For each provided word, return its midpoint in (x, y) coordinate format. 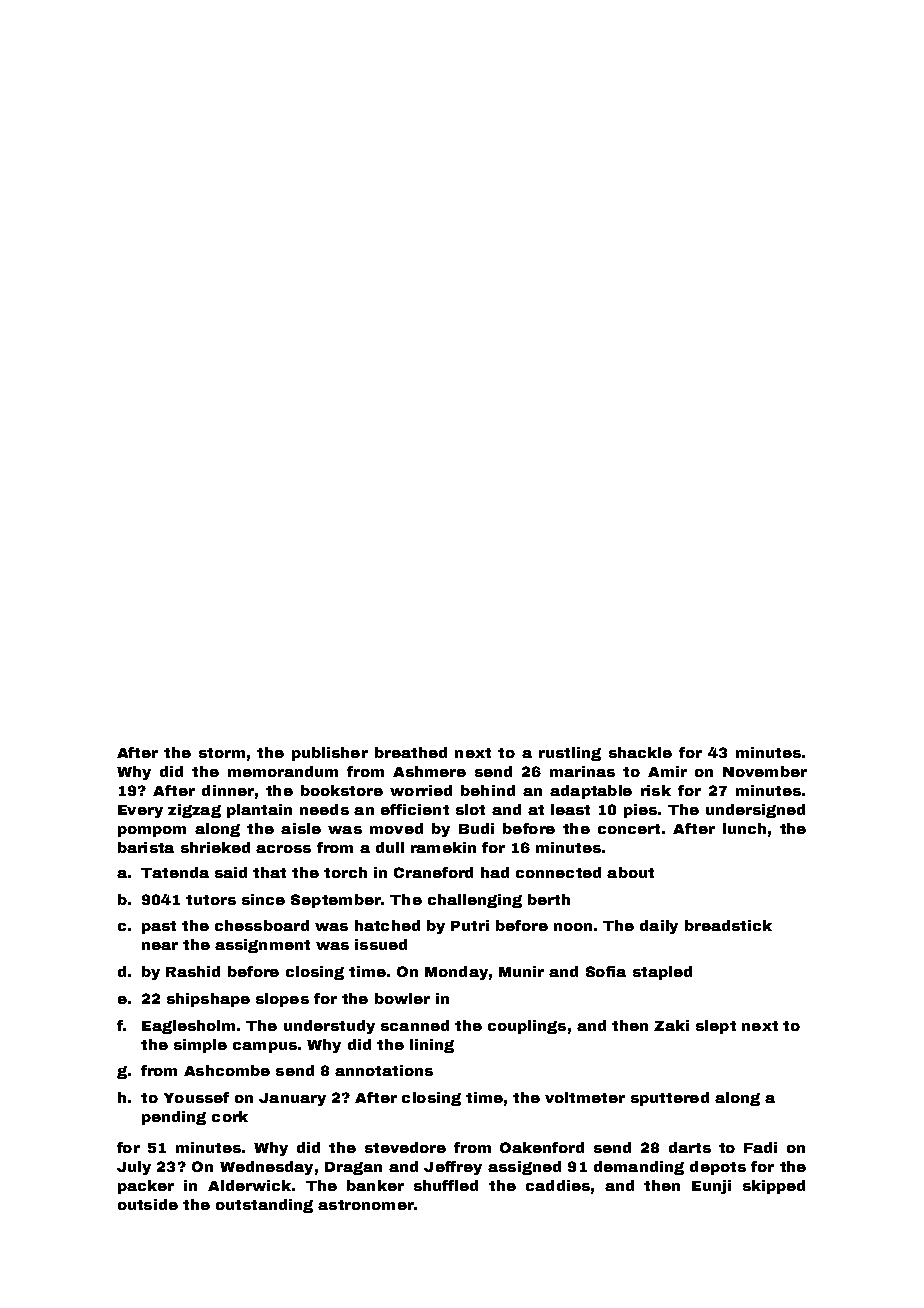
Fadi (760, 1147)
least (570, 809)
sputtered (670, 1099)
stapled (662, 973)
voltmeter (585, 1097)
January (292, 1099)
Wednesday (266, 1168)
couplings (527, 1027)
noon (573, 927)
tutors (211, 900)
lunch (744, 828)
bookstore (342, 790)
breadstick (728, 925)
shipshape (208, 1000)
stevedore (405, 1147)
